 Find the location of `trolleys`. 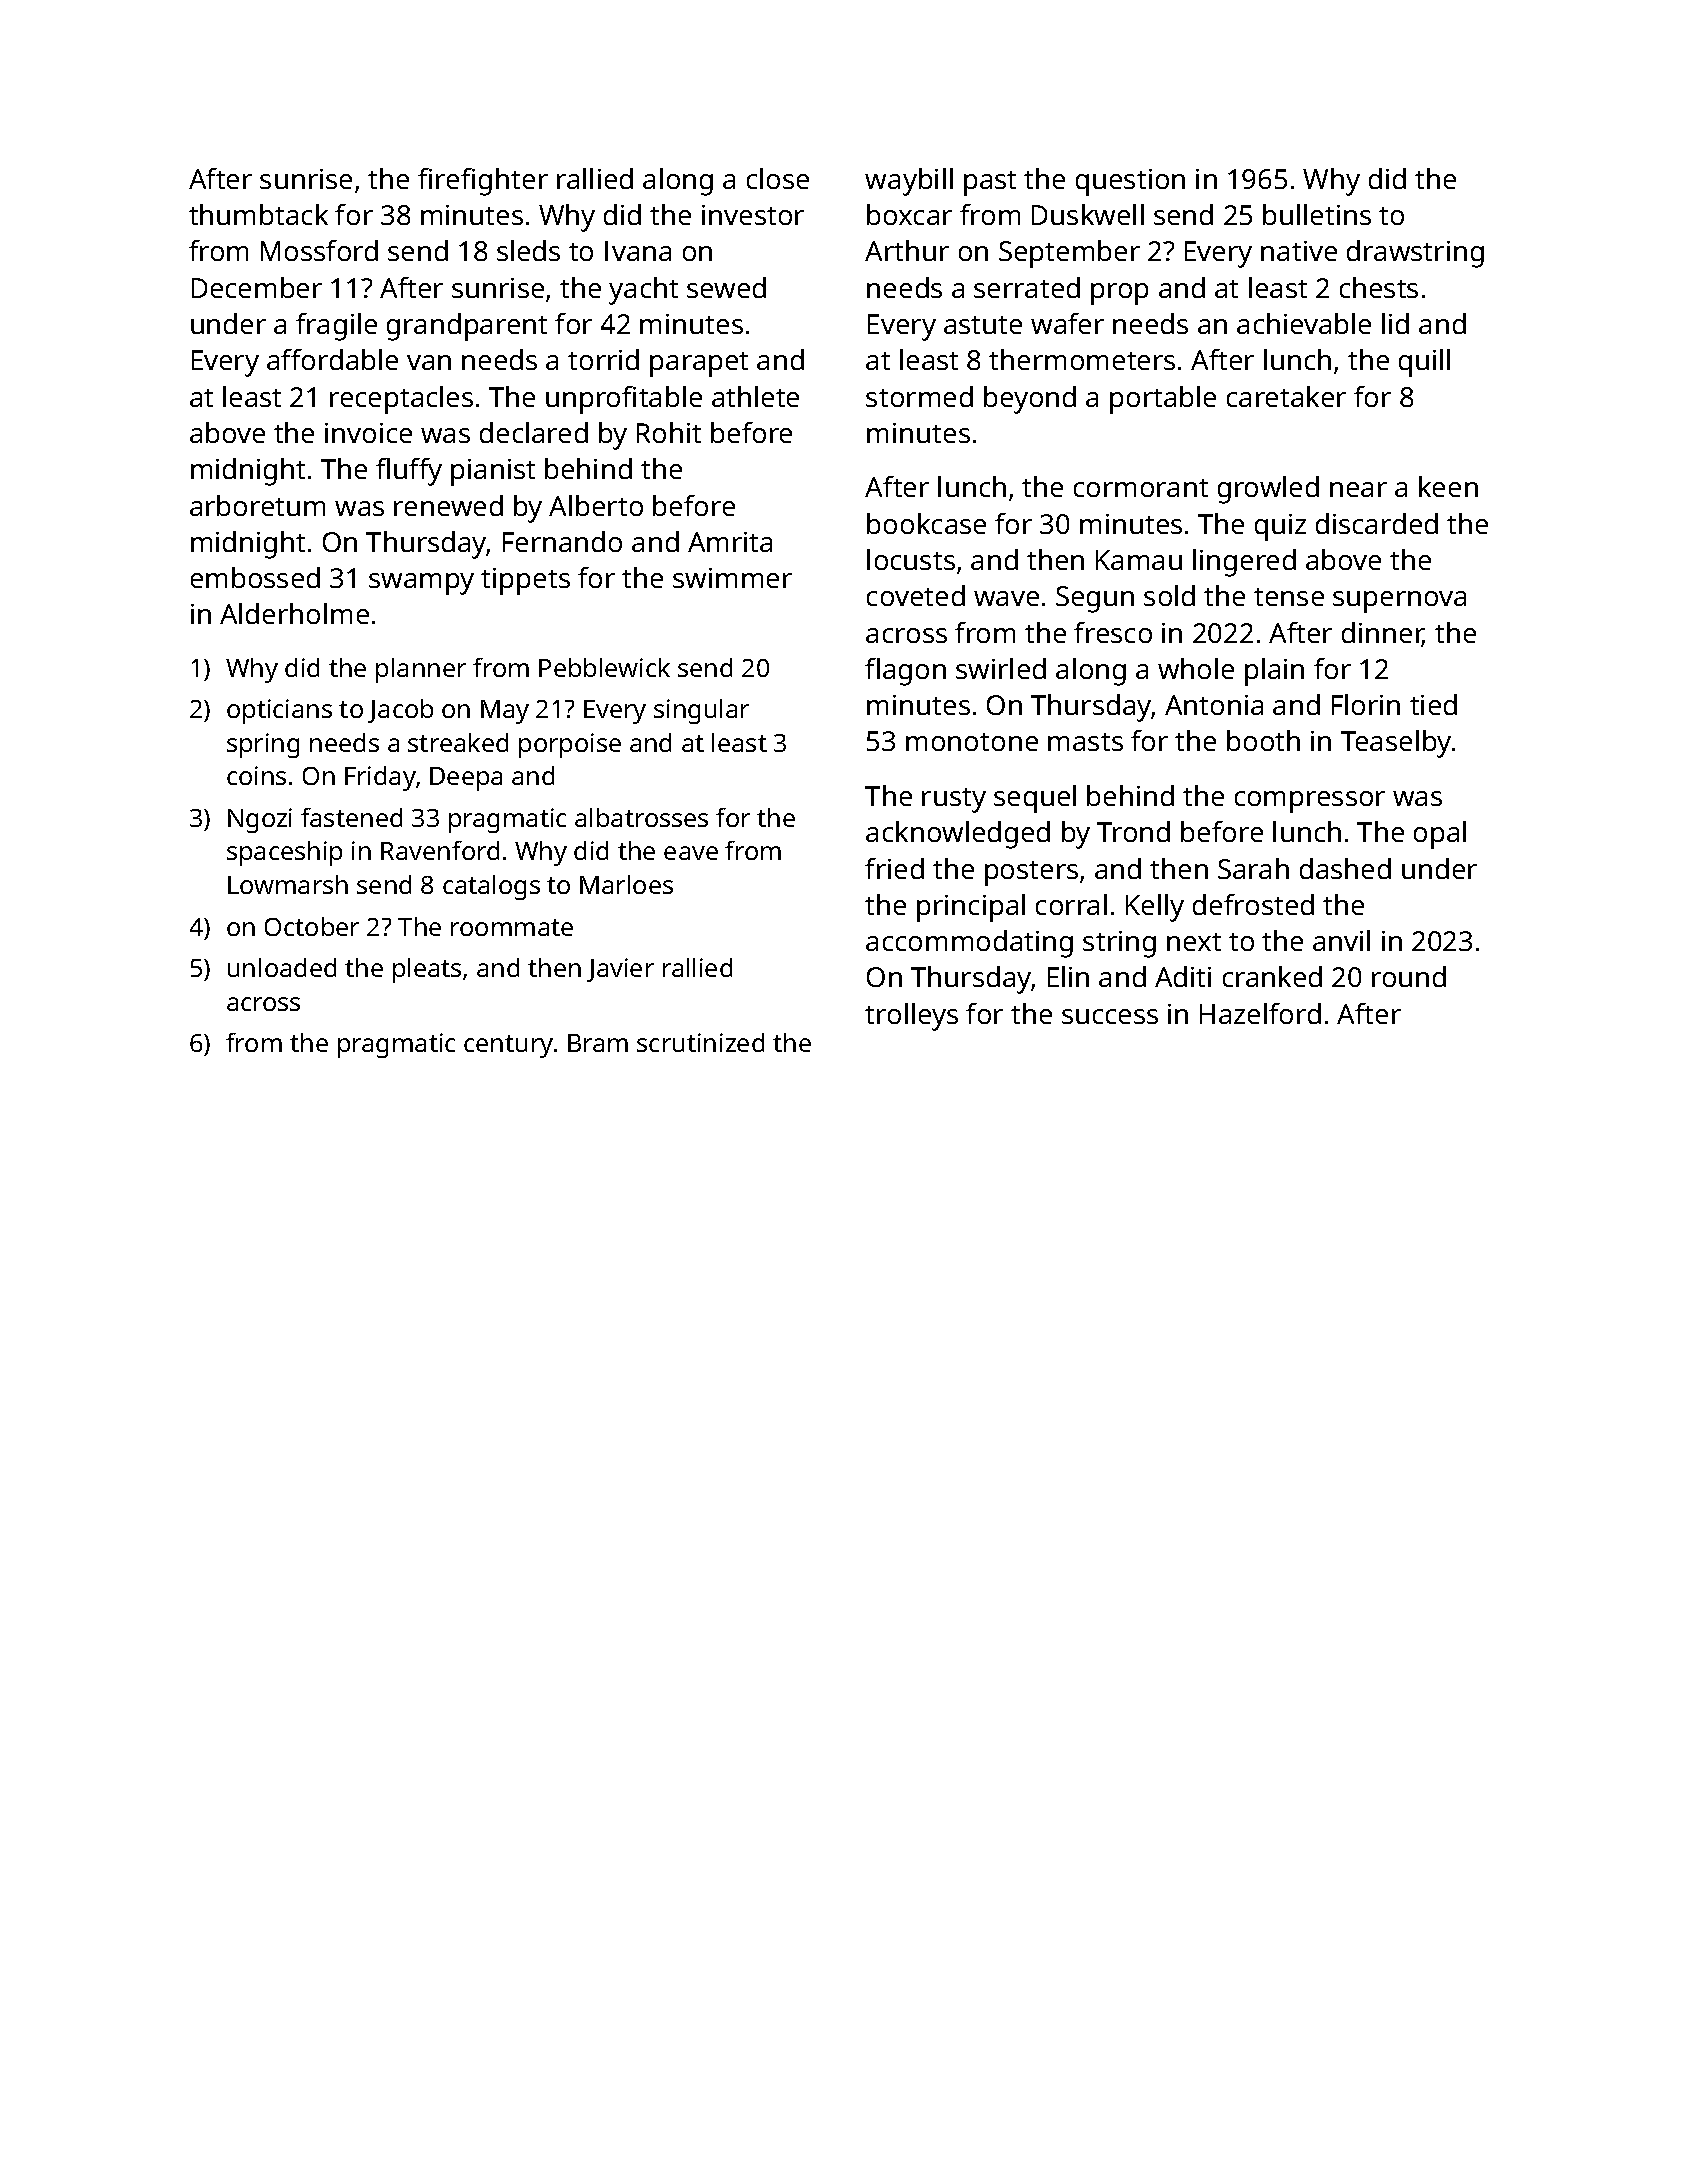

trolleys is located at coordinates (911, 1017).
